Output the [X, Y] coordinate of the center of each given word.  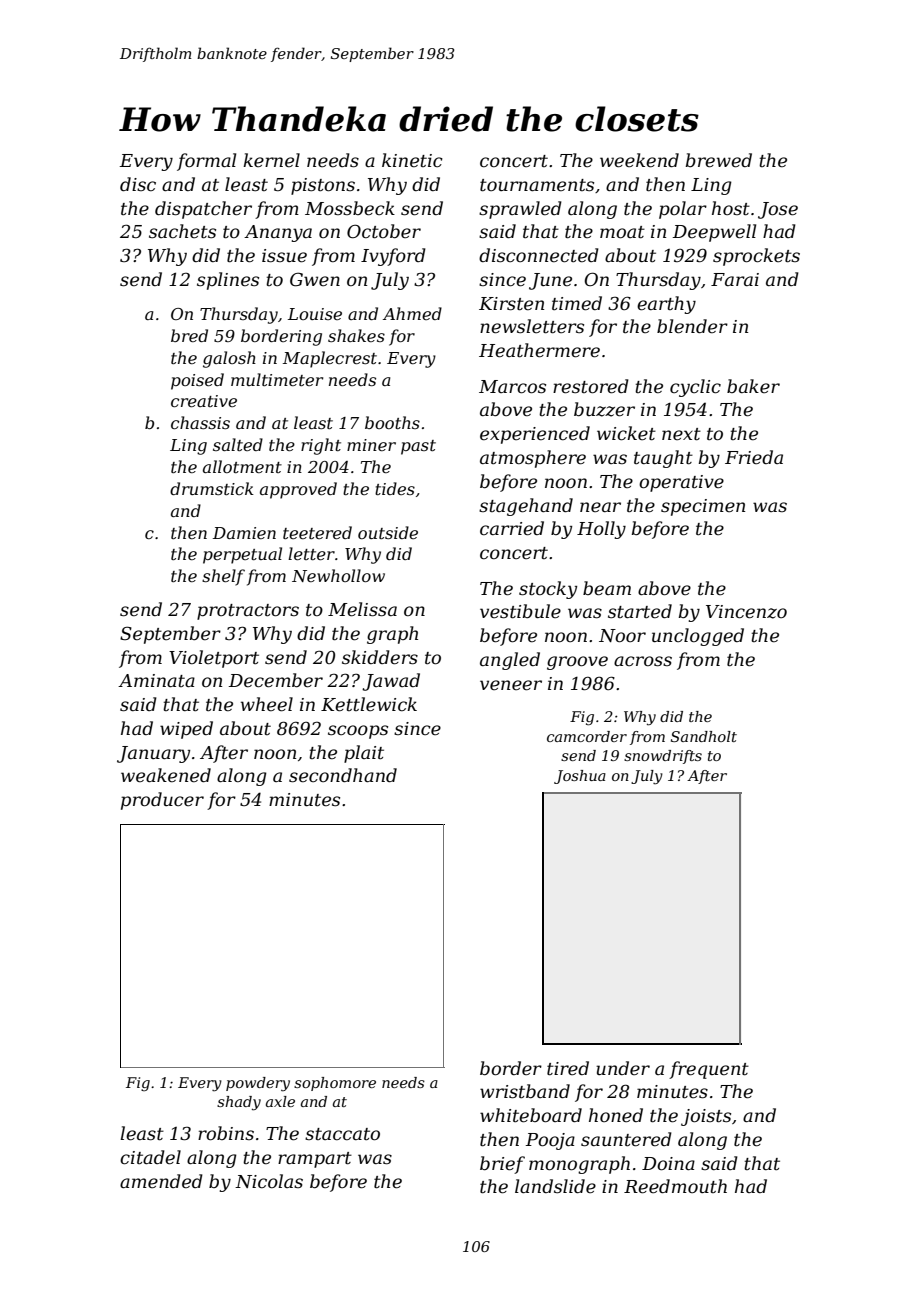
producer [162, 801]
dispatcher [203, 210]
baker [753, 386]
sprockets [756, 257]
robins [226, 1133]
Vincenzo [746, 612]
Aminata [156, 680]
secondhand [343, 775]
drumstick [212, 488]
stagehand [526, 507]
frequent [709, 1070]
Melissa [362, 609]
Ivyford [393, 257]
